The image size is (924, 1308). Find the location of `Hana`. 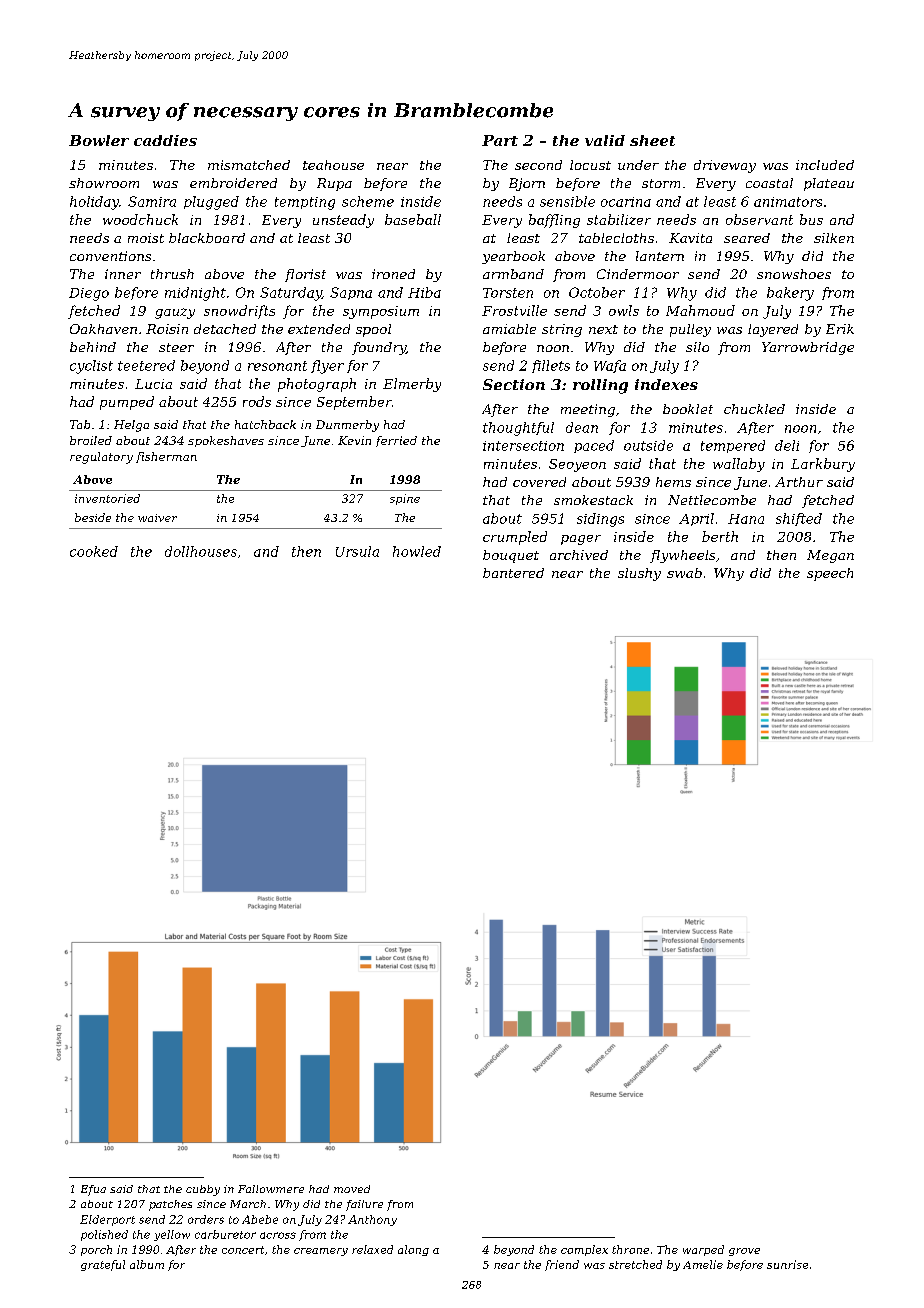

Hana is located at coordinates (746, 519).
